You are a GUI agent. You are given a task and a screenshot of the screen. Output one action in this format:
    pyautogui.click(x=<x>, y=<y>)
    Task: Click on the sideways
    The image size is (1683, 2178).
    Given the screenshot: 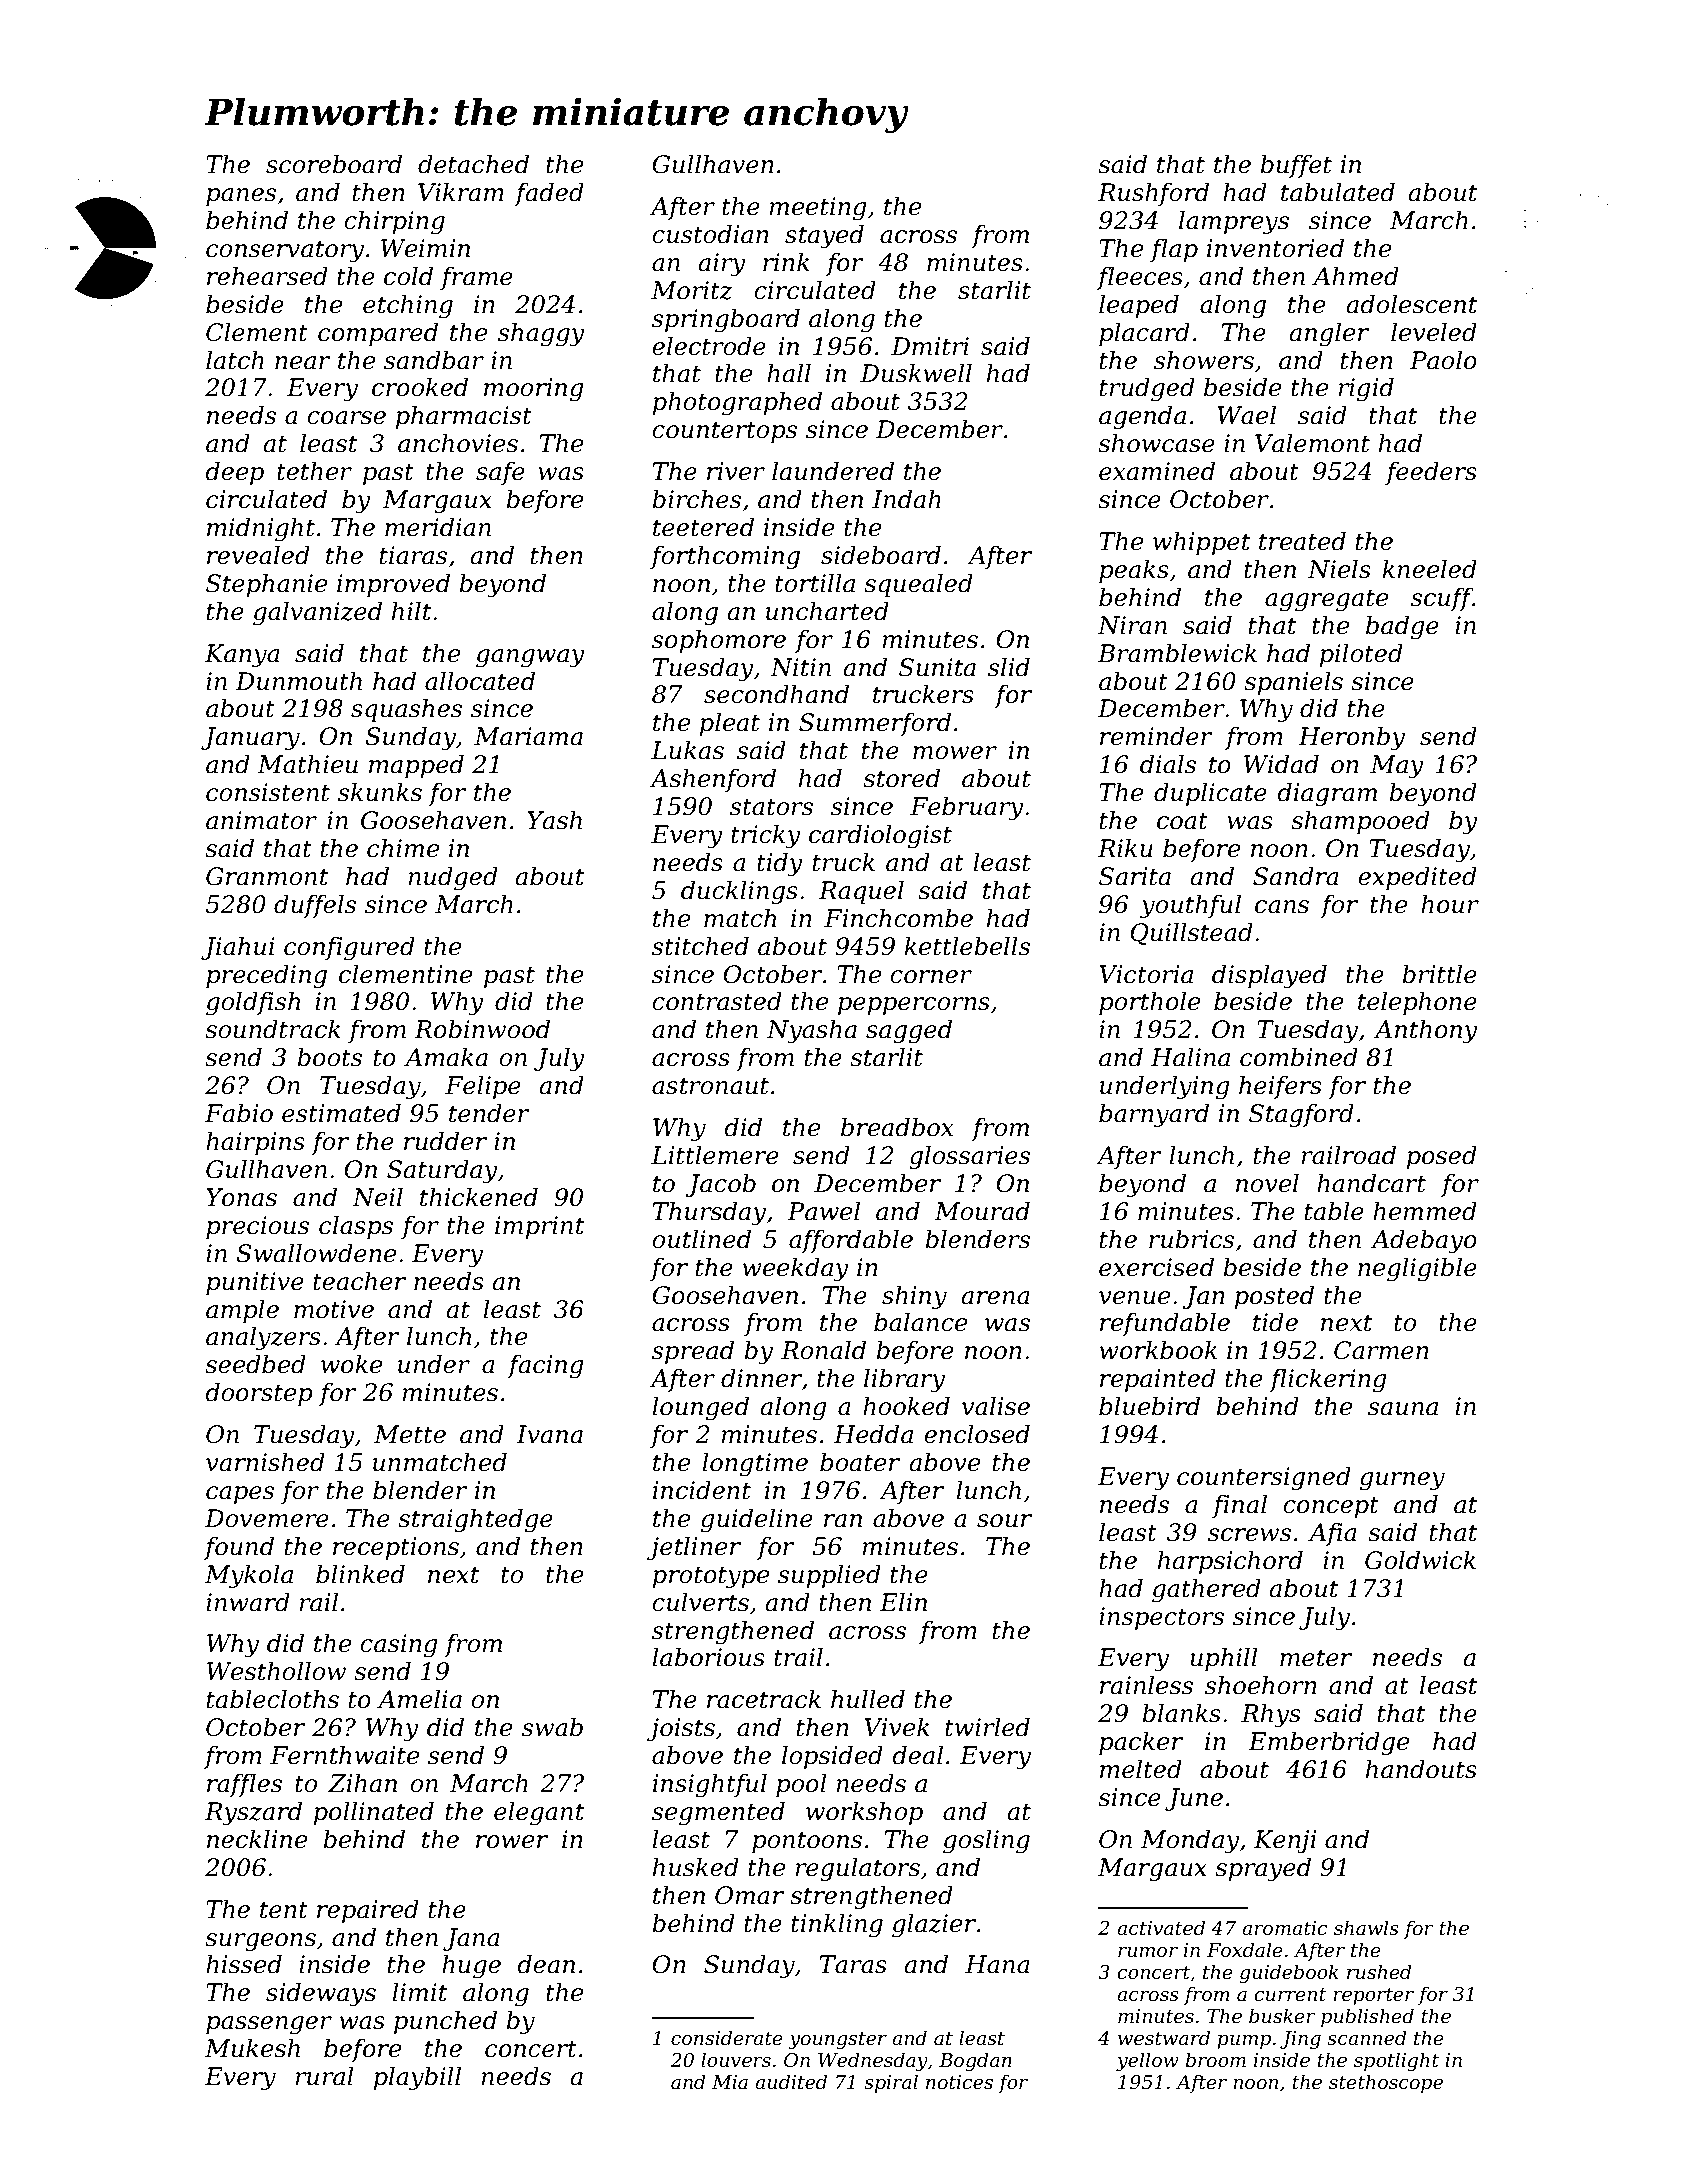 What is the action you would take?
    pyautogui.click(x=321, y=1994)
